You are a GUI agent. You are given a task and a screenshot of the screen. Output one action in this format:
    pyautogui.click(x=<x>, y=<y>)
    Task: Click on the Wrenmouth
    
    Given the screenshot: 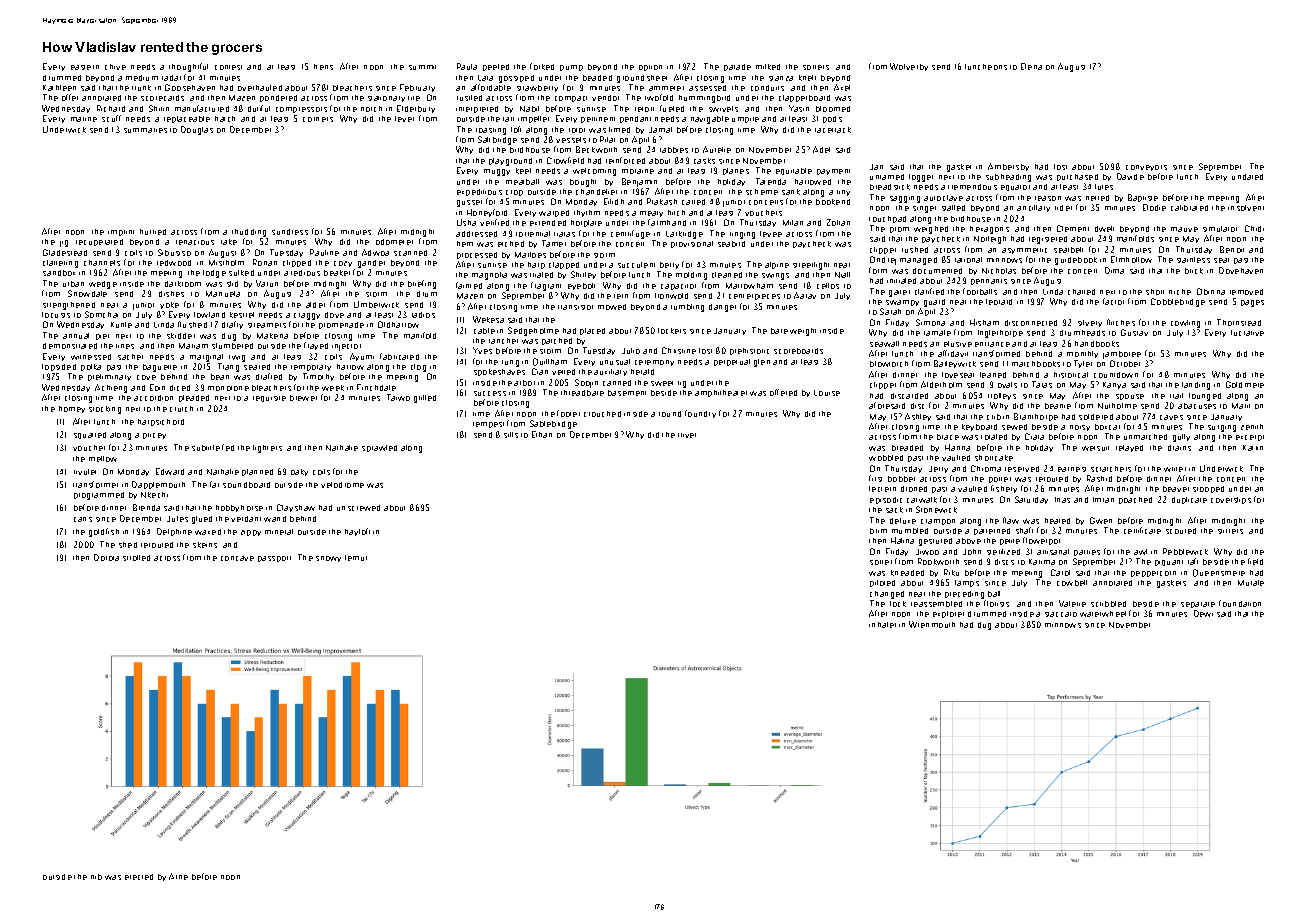 What is the action you would take?
    pyautogui.click(x=932, y=624)
